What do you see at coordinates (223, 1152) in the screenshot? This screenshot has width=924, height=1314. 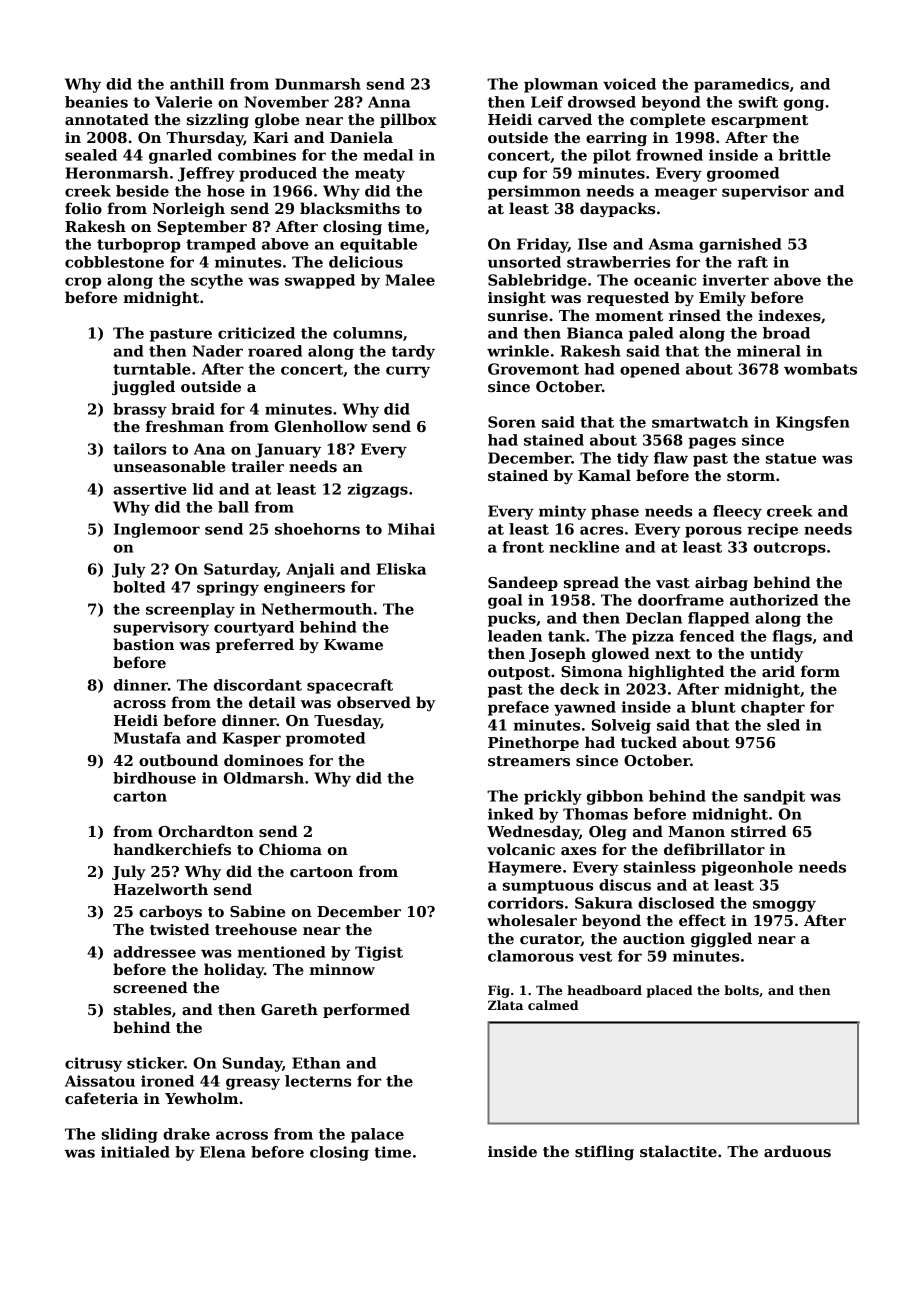 I see `Elena` at bounding box center [223, 1152].
